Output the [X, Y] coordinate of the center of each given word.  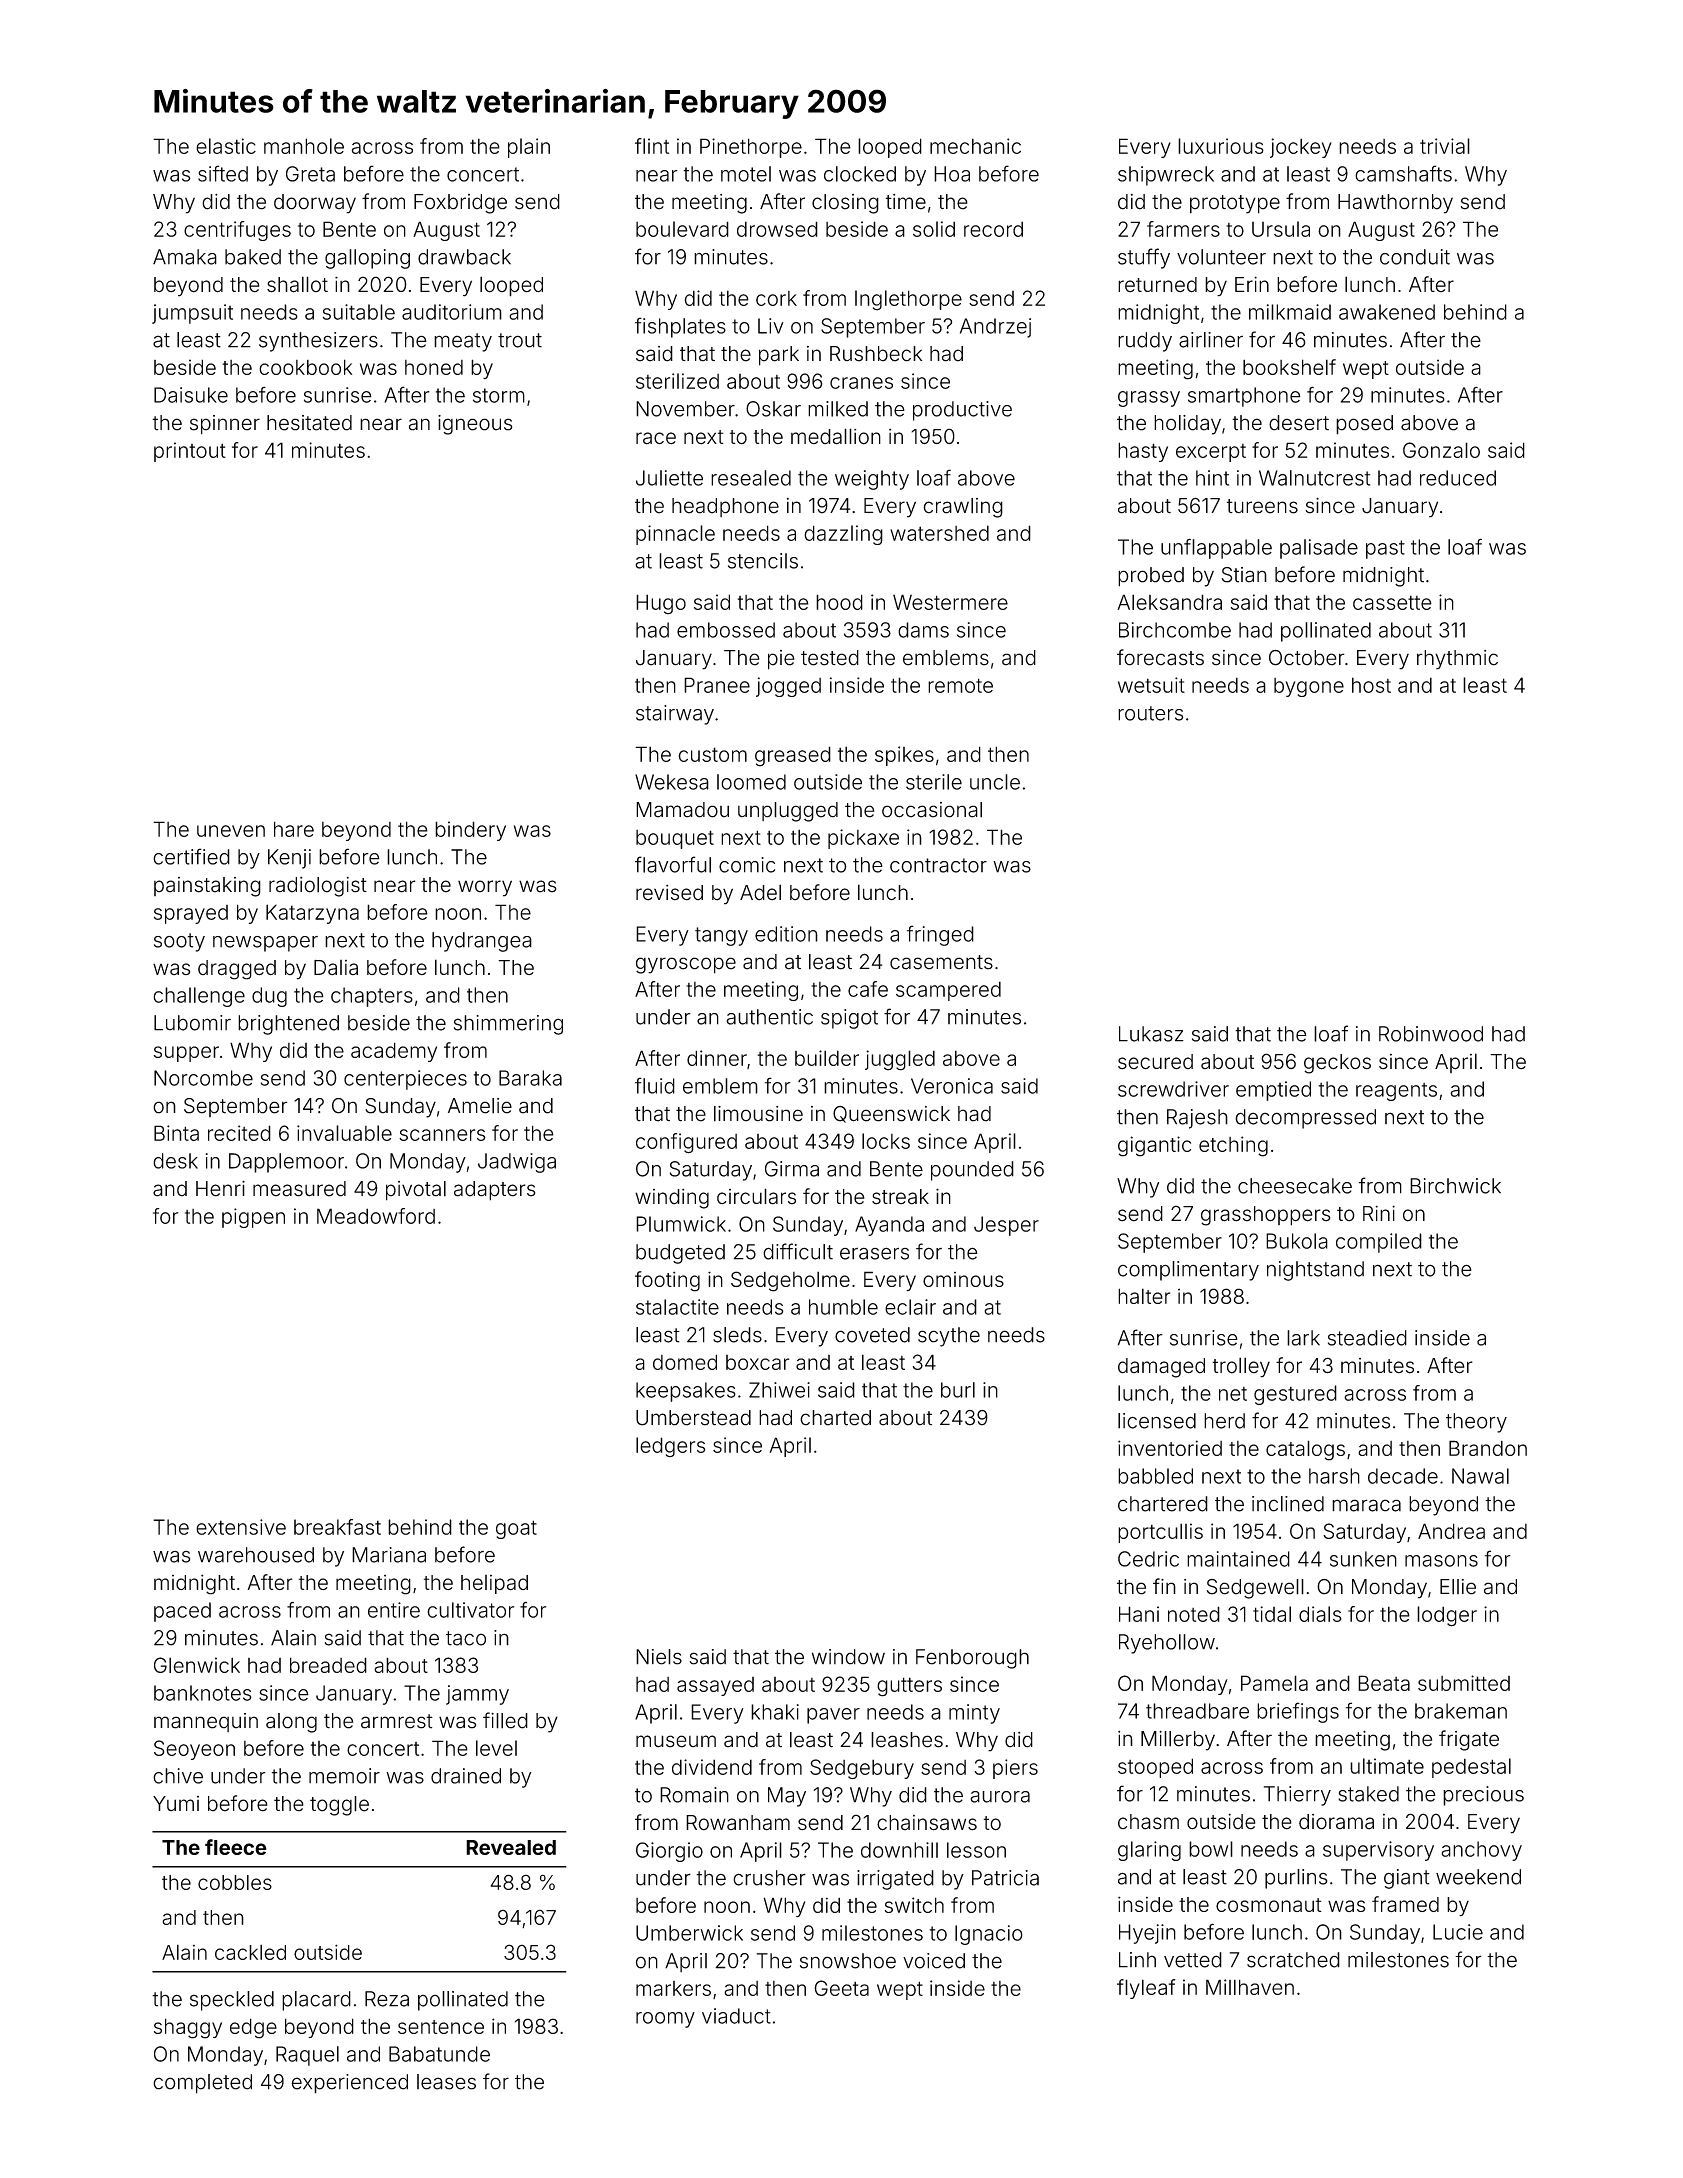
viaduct [736, 2016]
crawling [963, 508]
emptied [1273, 1091]
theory [1476, 1423]
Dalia [336, 967]
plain [529, 148]
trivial [1445, 146]
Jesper [1006, 1226]
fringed [940, 935]
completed [202, 2084]
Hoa [952, 174]
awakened [1387, 312]
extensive [241, 1527]
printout [190, 452]
